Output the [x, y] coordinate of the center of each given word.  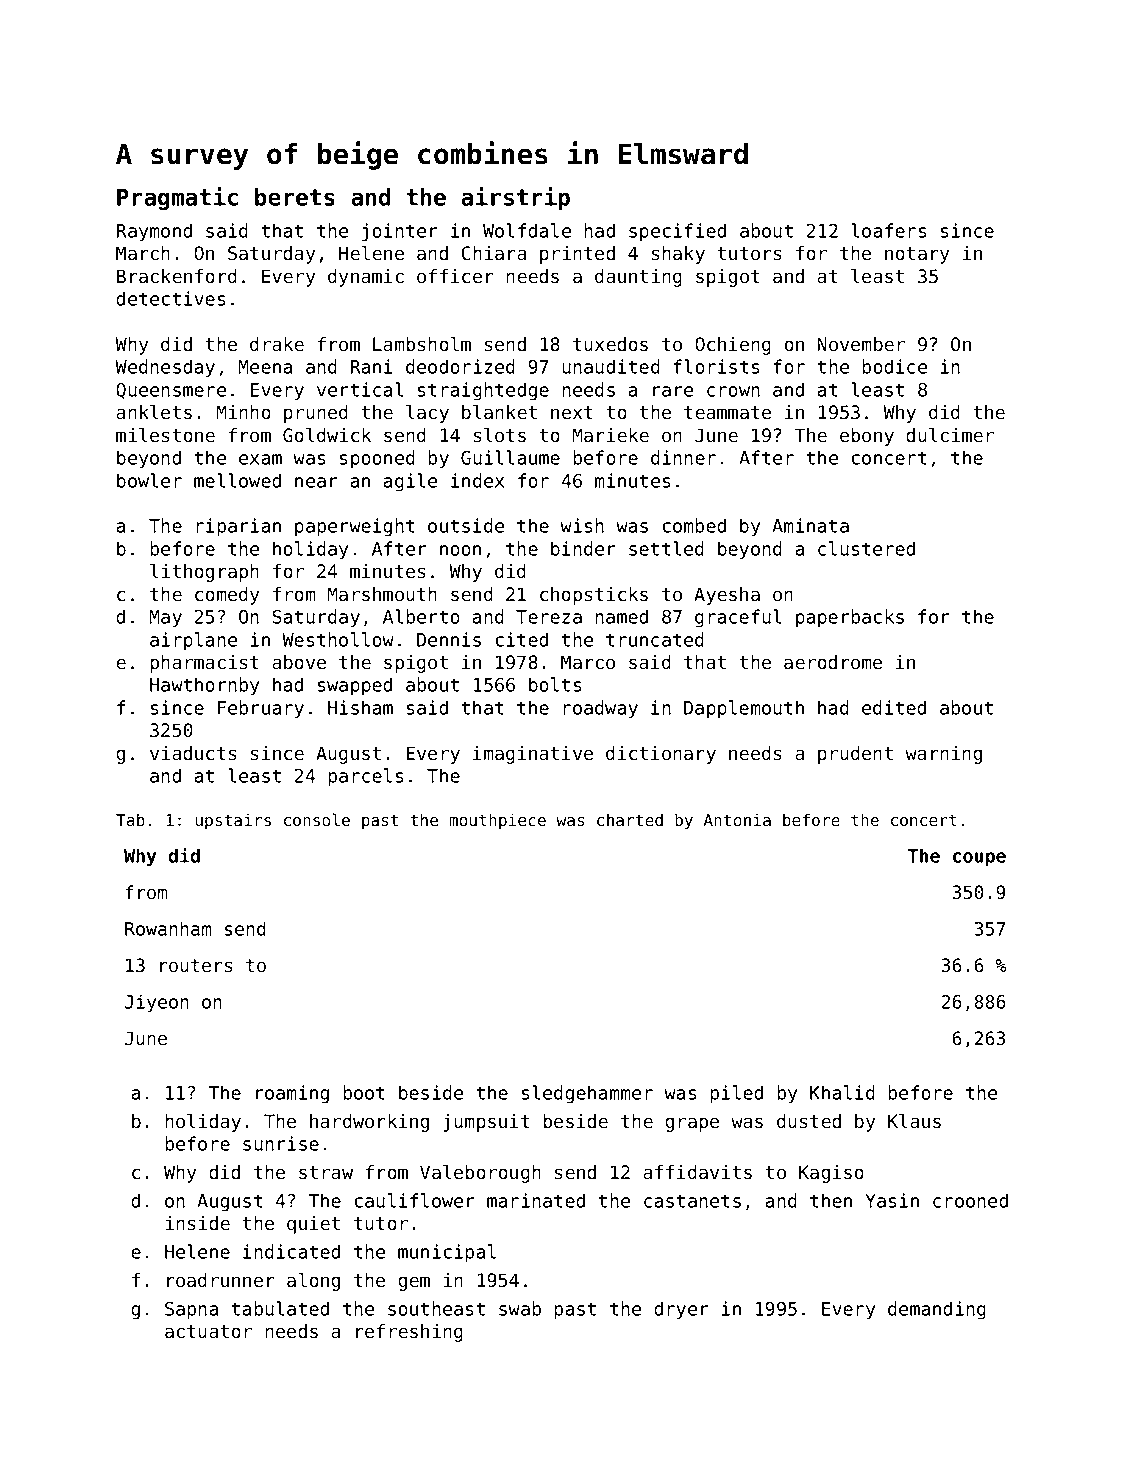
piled [736, 1094]
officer [455, 276]
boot [364, 1092]
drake [277, 344]
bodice [894, 366]
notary [917, 255]
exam [260, 459]
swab [520, 1308]
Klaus [914, 1121]
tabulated [280, 1308]
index [477, 480]
